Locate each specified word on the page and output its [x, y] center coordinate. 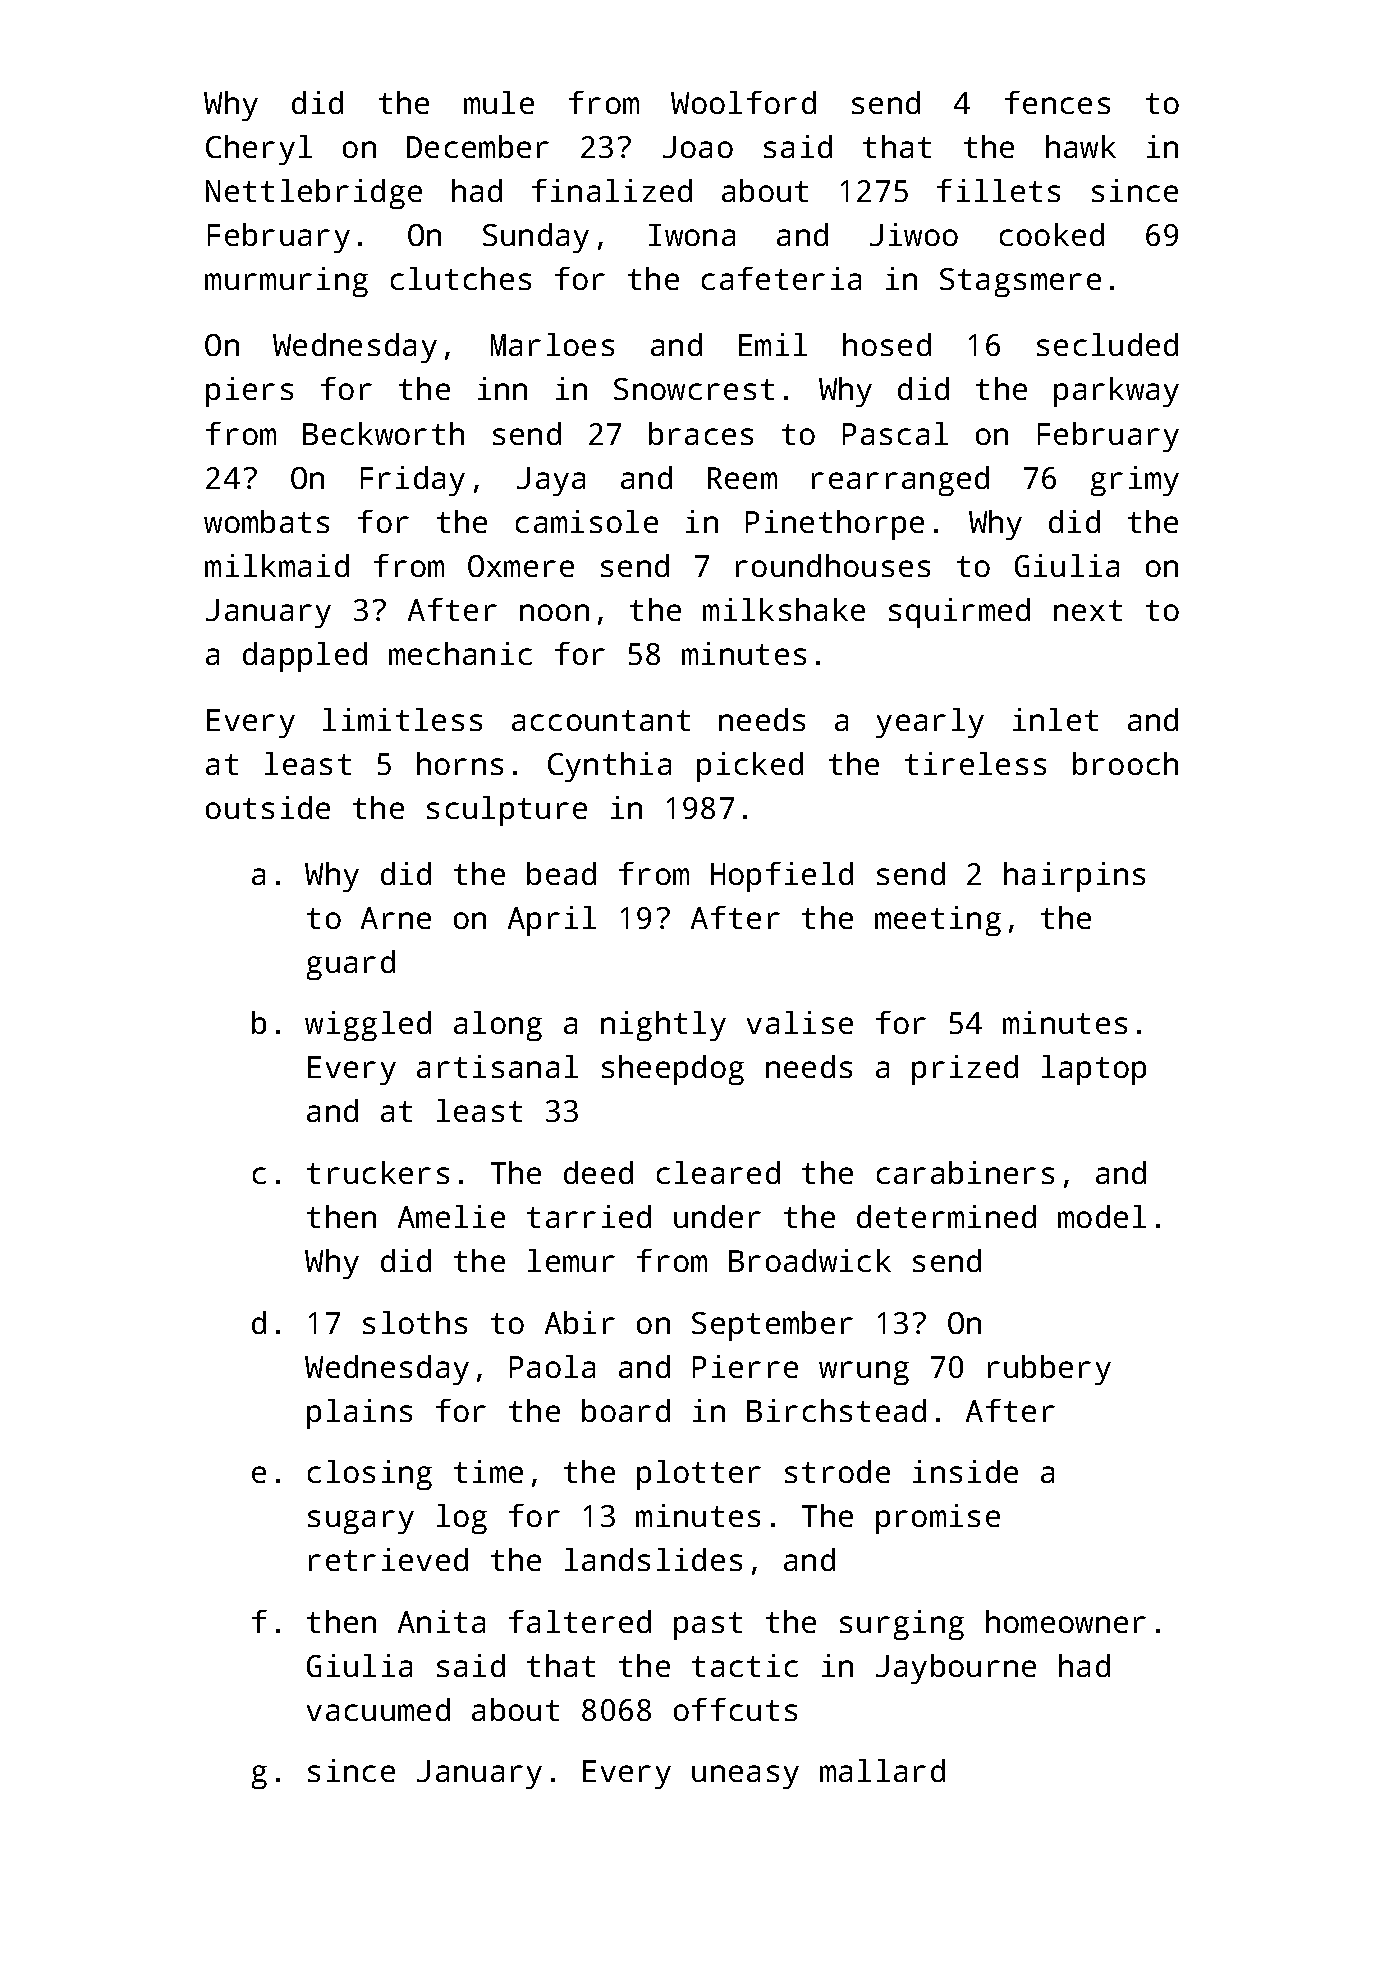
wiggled [368, 1026]
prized [965, 1070]
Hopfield [782, 877]
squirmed [959, 613]
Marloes [552, 344]
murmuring [286, 282]
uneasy [745, 1777]
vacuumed [378, 1709]
